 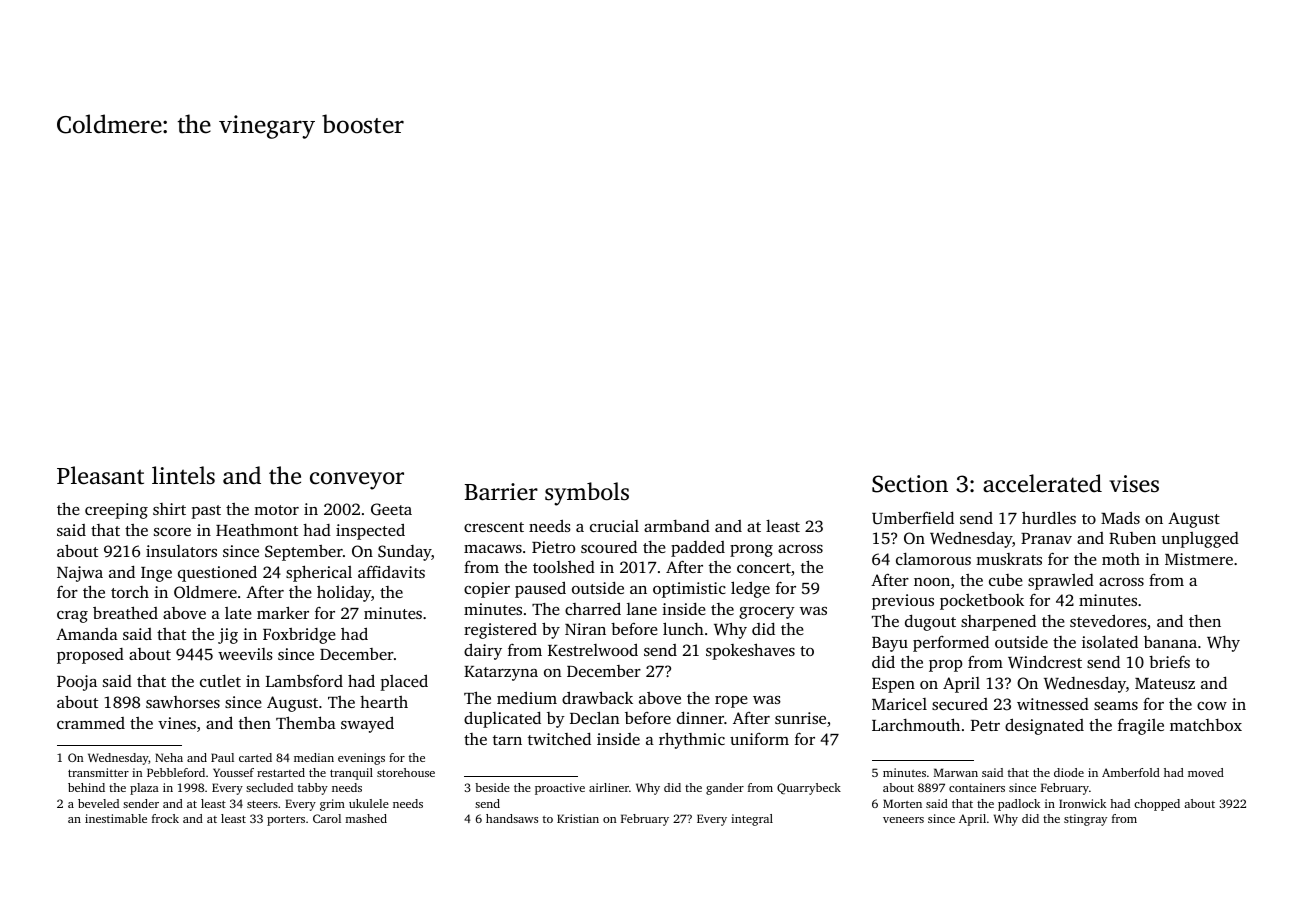 What do you see at coordinates (587, 494) in the page?
I see `symbols` at bounding box center [587, 494].
